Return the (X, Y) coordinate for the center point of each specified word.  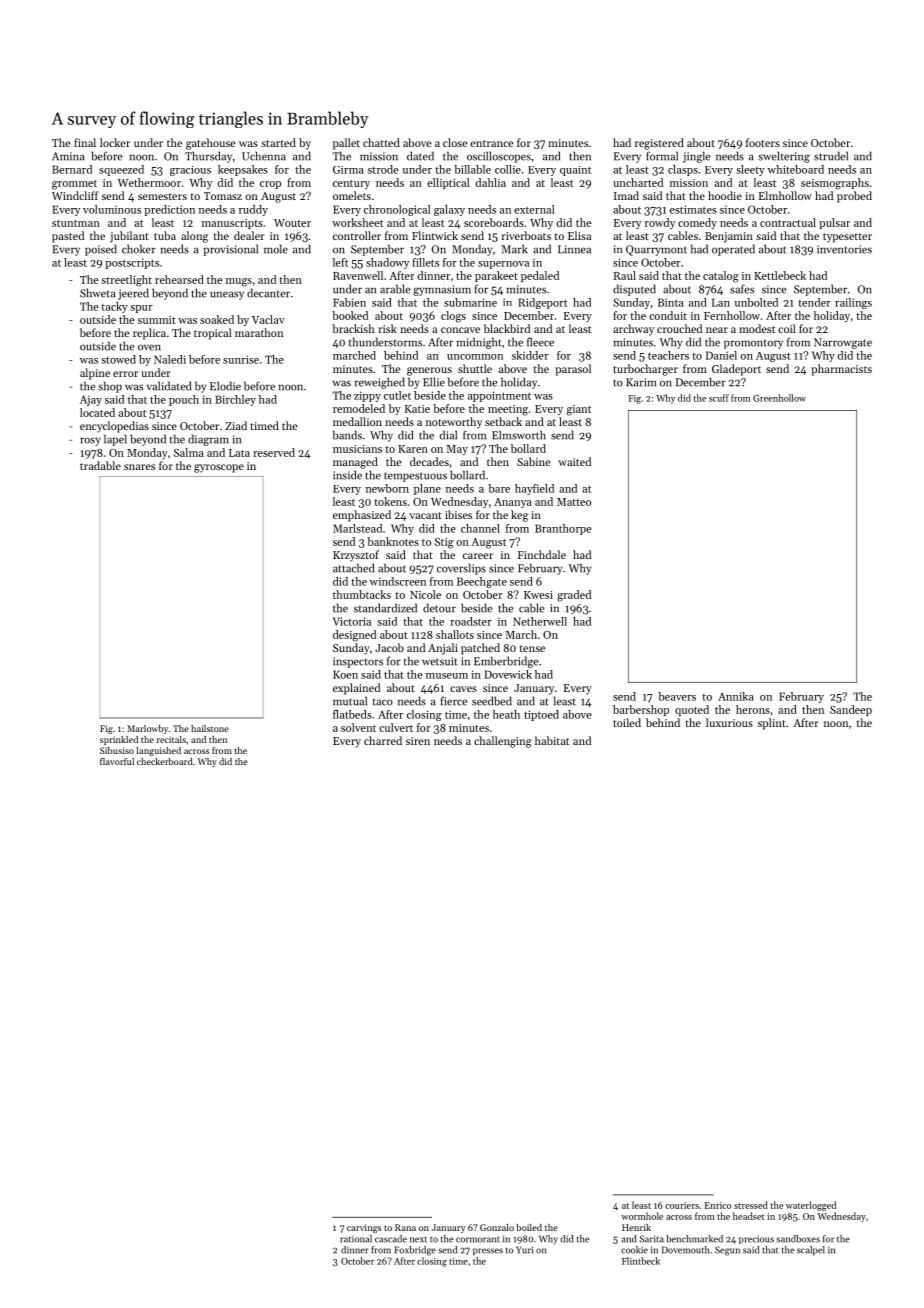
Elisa (579, 235)
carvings (364, 1228)
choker (139, 249)
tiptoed (541, 715)
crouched (679, 328)
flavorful (117, 761)
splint (772, 724)
